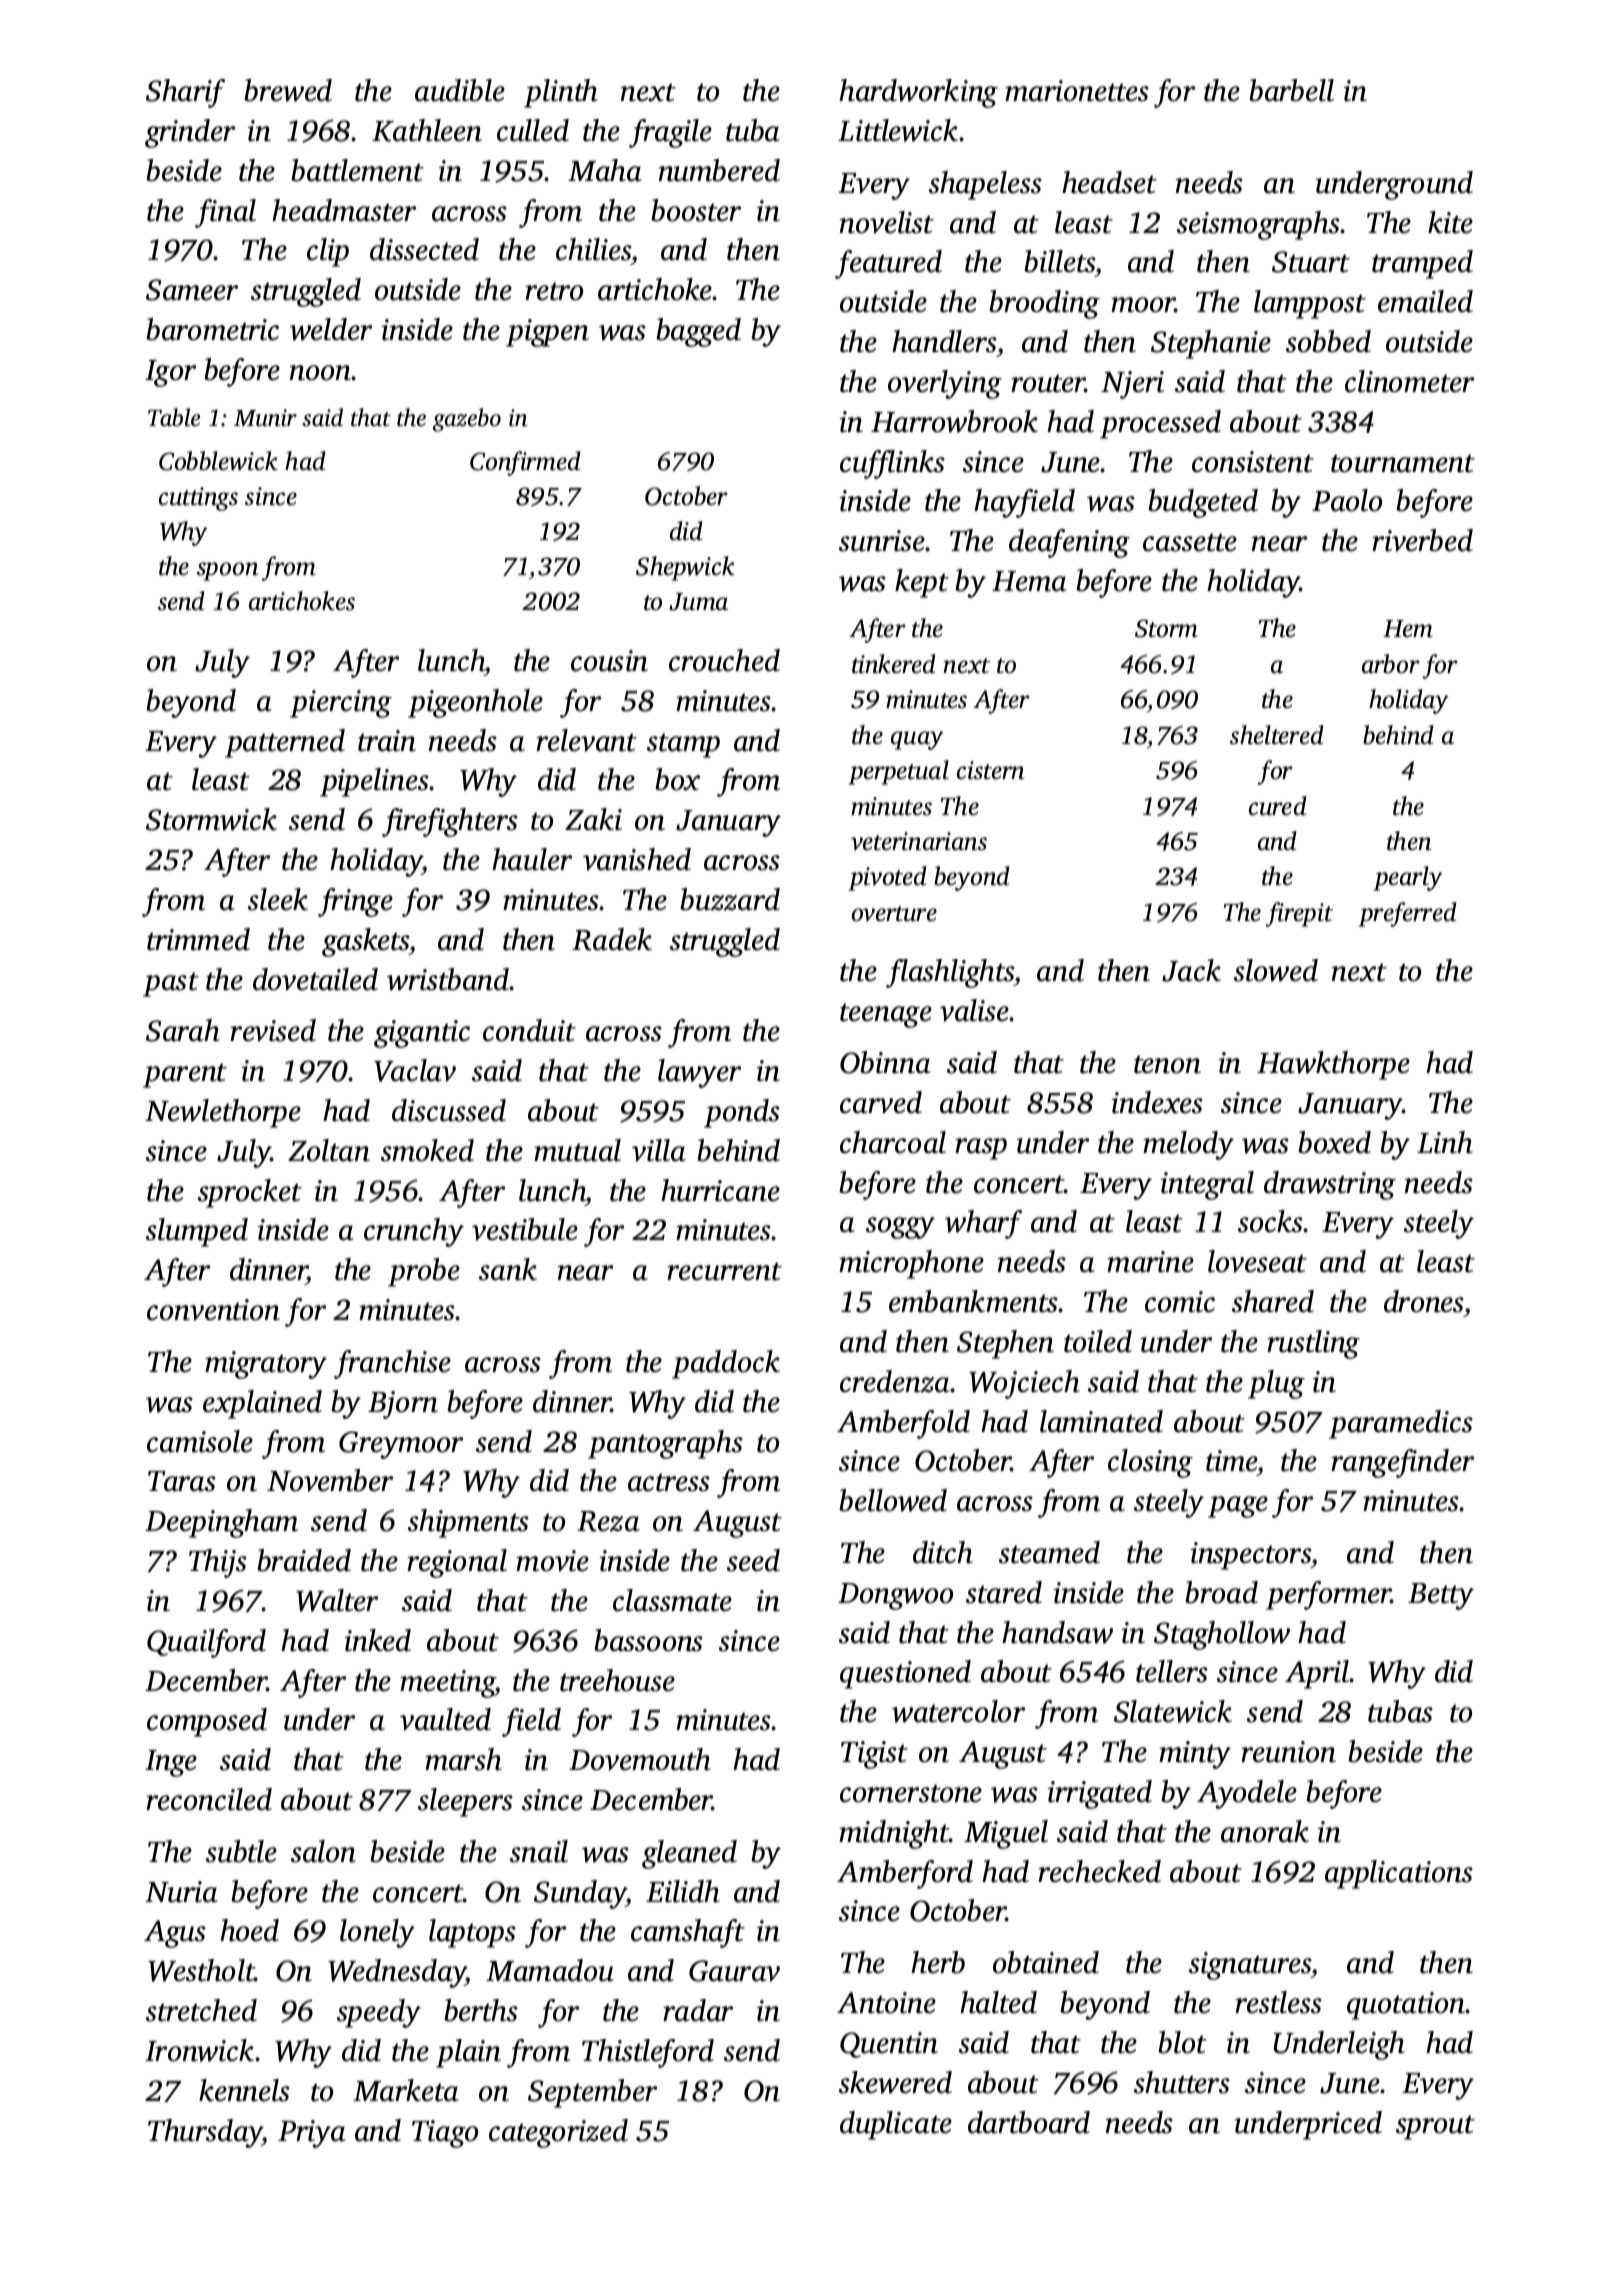  What do you see at coordinates (185, 93) in the page?
I see `Sharif` at bounding box center [185, 93].
